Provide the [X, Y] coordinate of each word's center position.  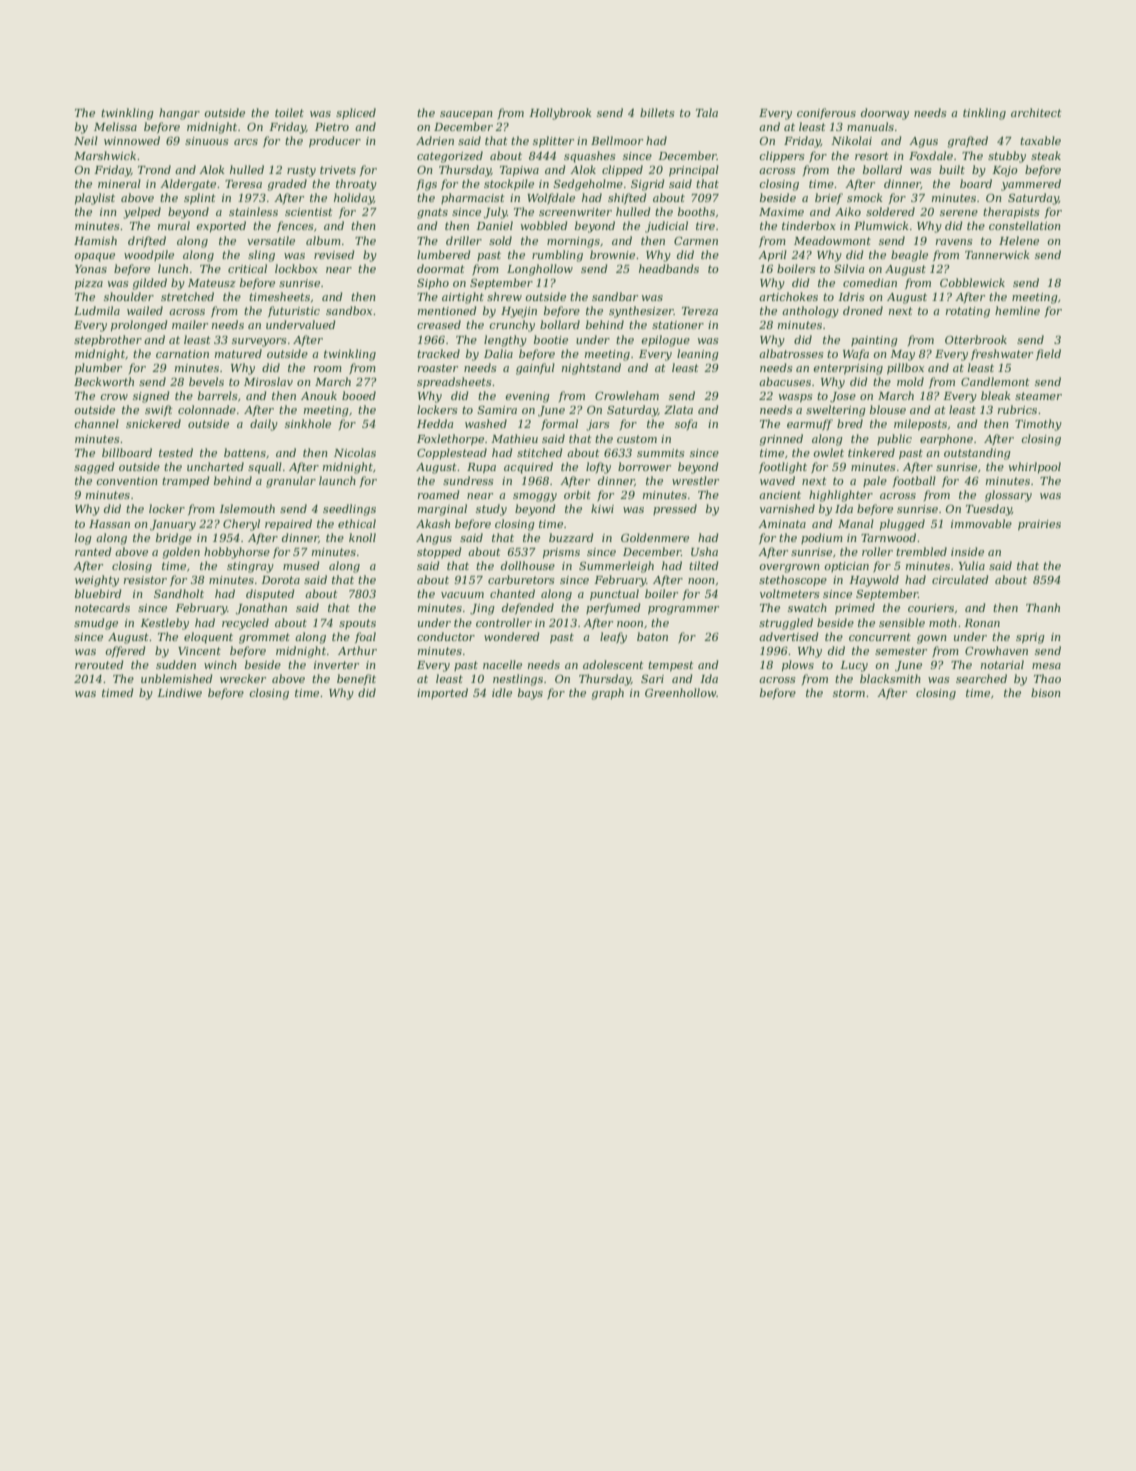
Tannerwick [997, 254]
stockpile [509, 185]
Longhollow [540, 270]
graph [607, 694]
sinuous [206, 141]
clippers [781, 157]
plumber [98, 369]
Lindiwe [179, 692]
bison [1046, 692]
